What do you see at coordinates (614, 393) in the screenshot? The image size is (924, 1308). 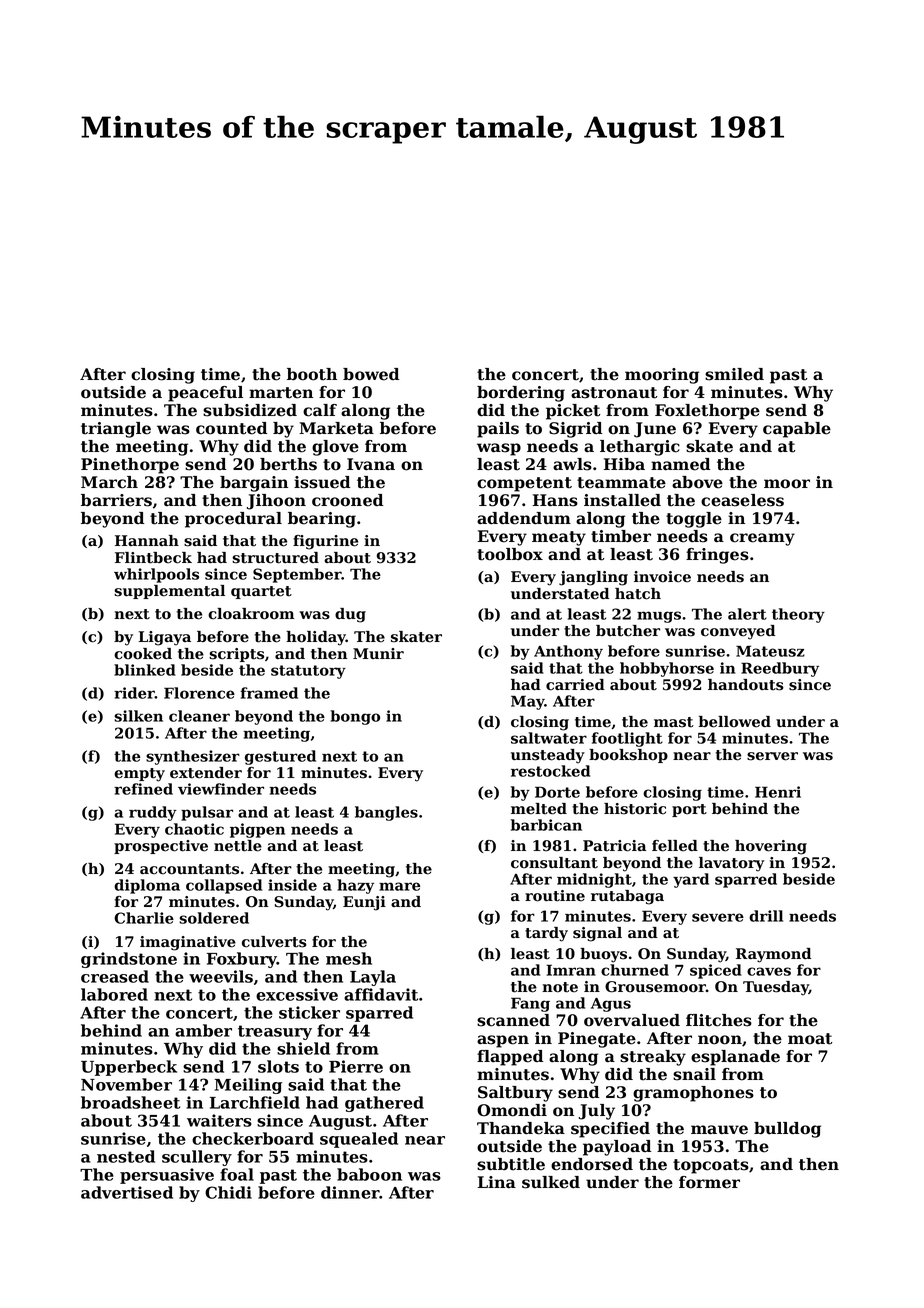 I see `astronaut` at bounding box center [614, 393].
